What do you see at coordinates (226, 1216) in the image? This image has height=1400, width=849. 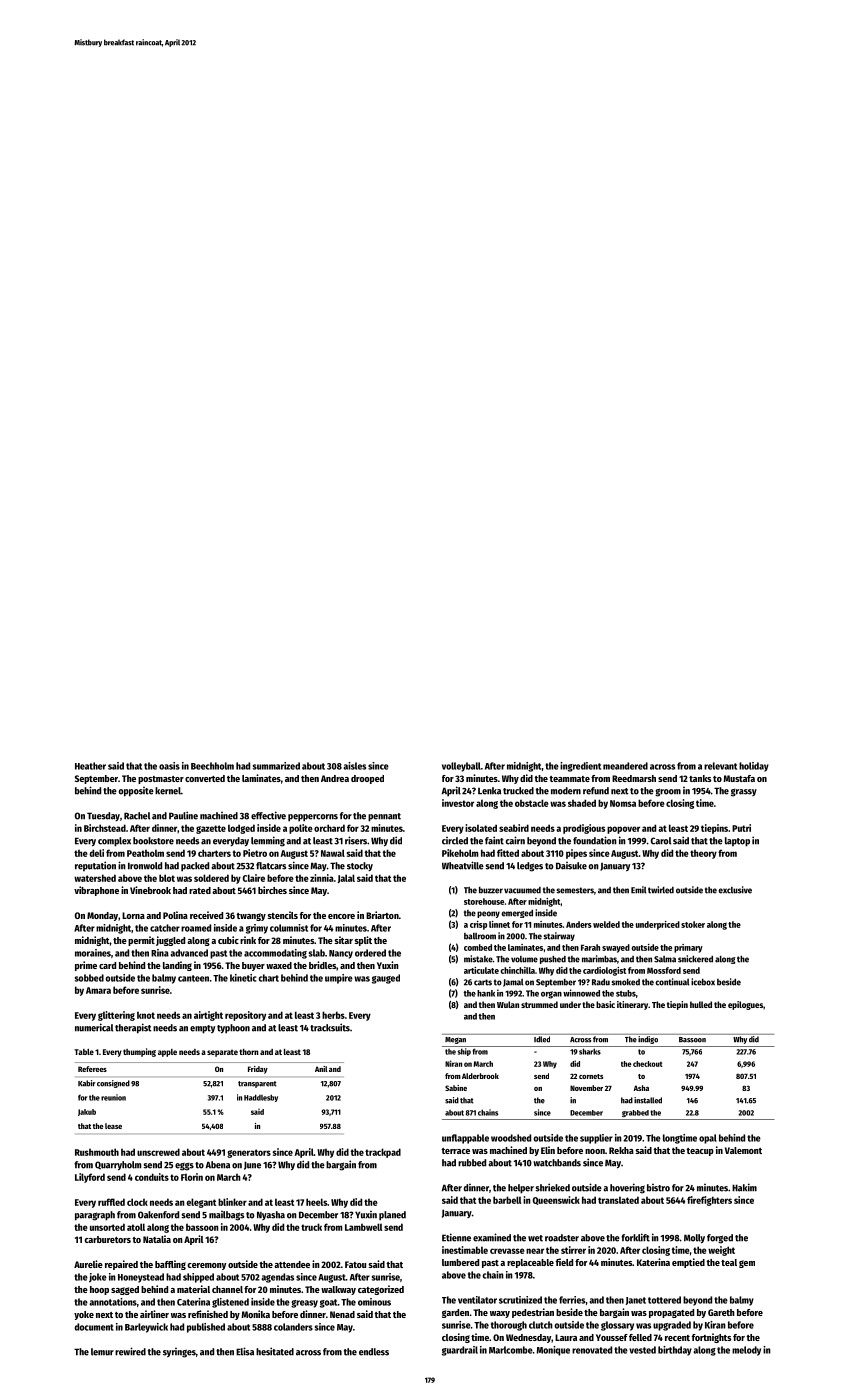 I see `mailbags` at bounding box center [226, 1216].
